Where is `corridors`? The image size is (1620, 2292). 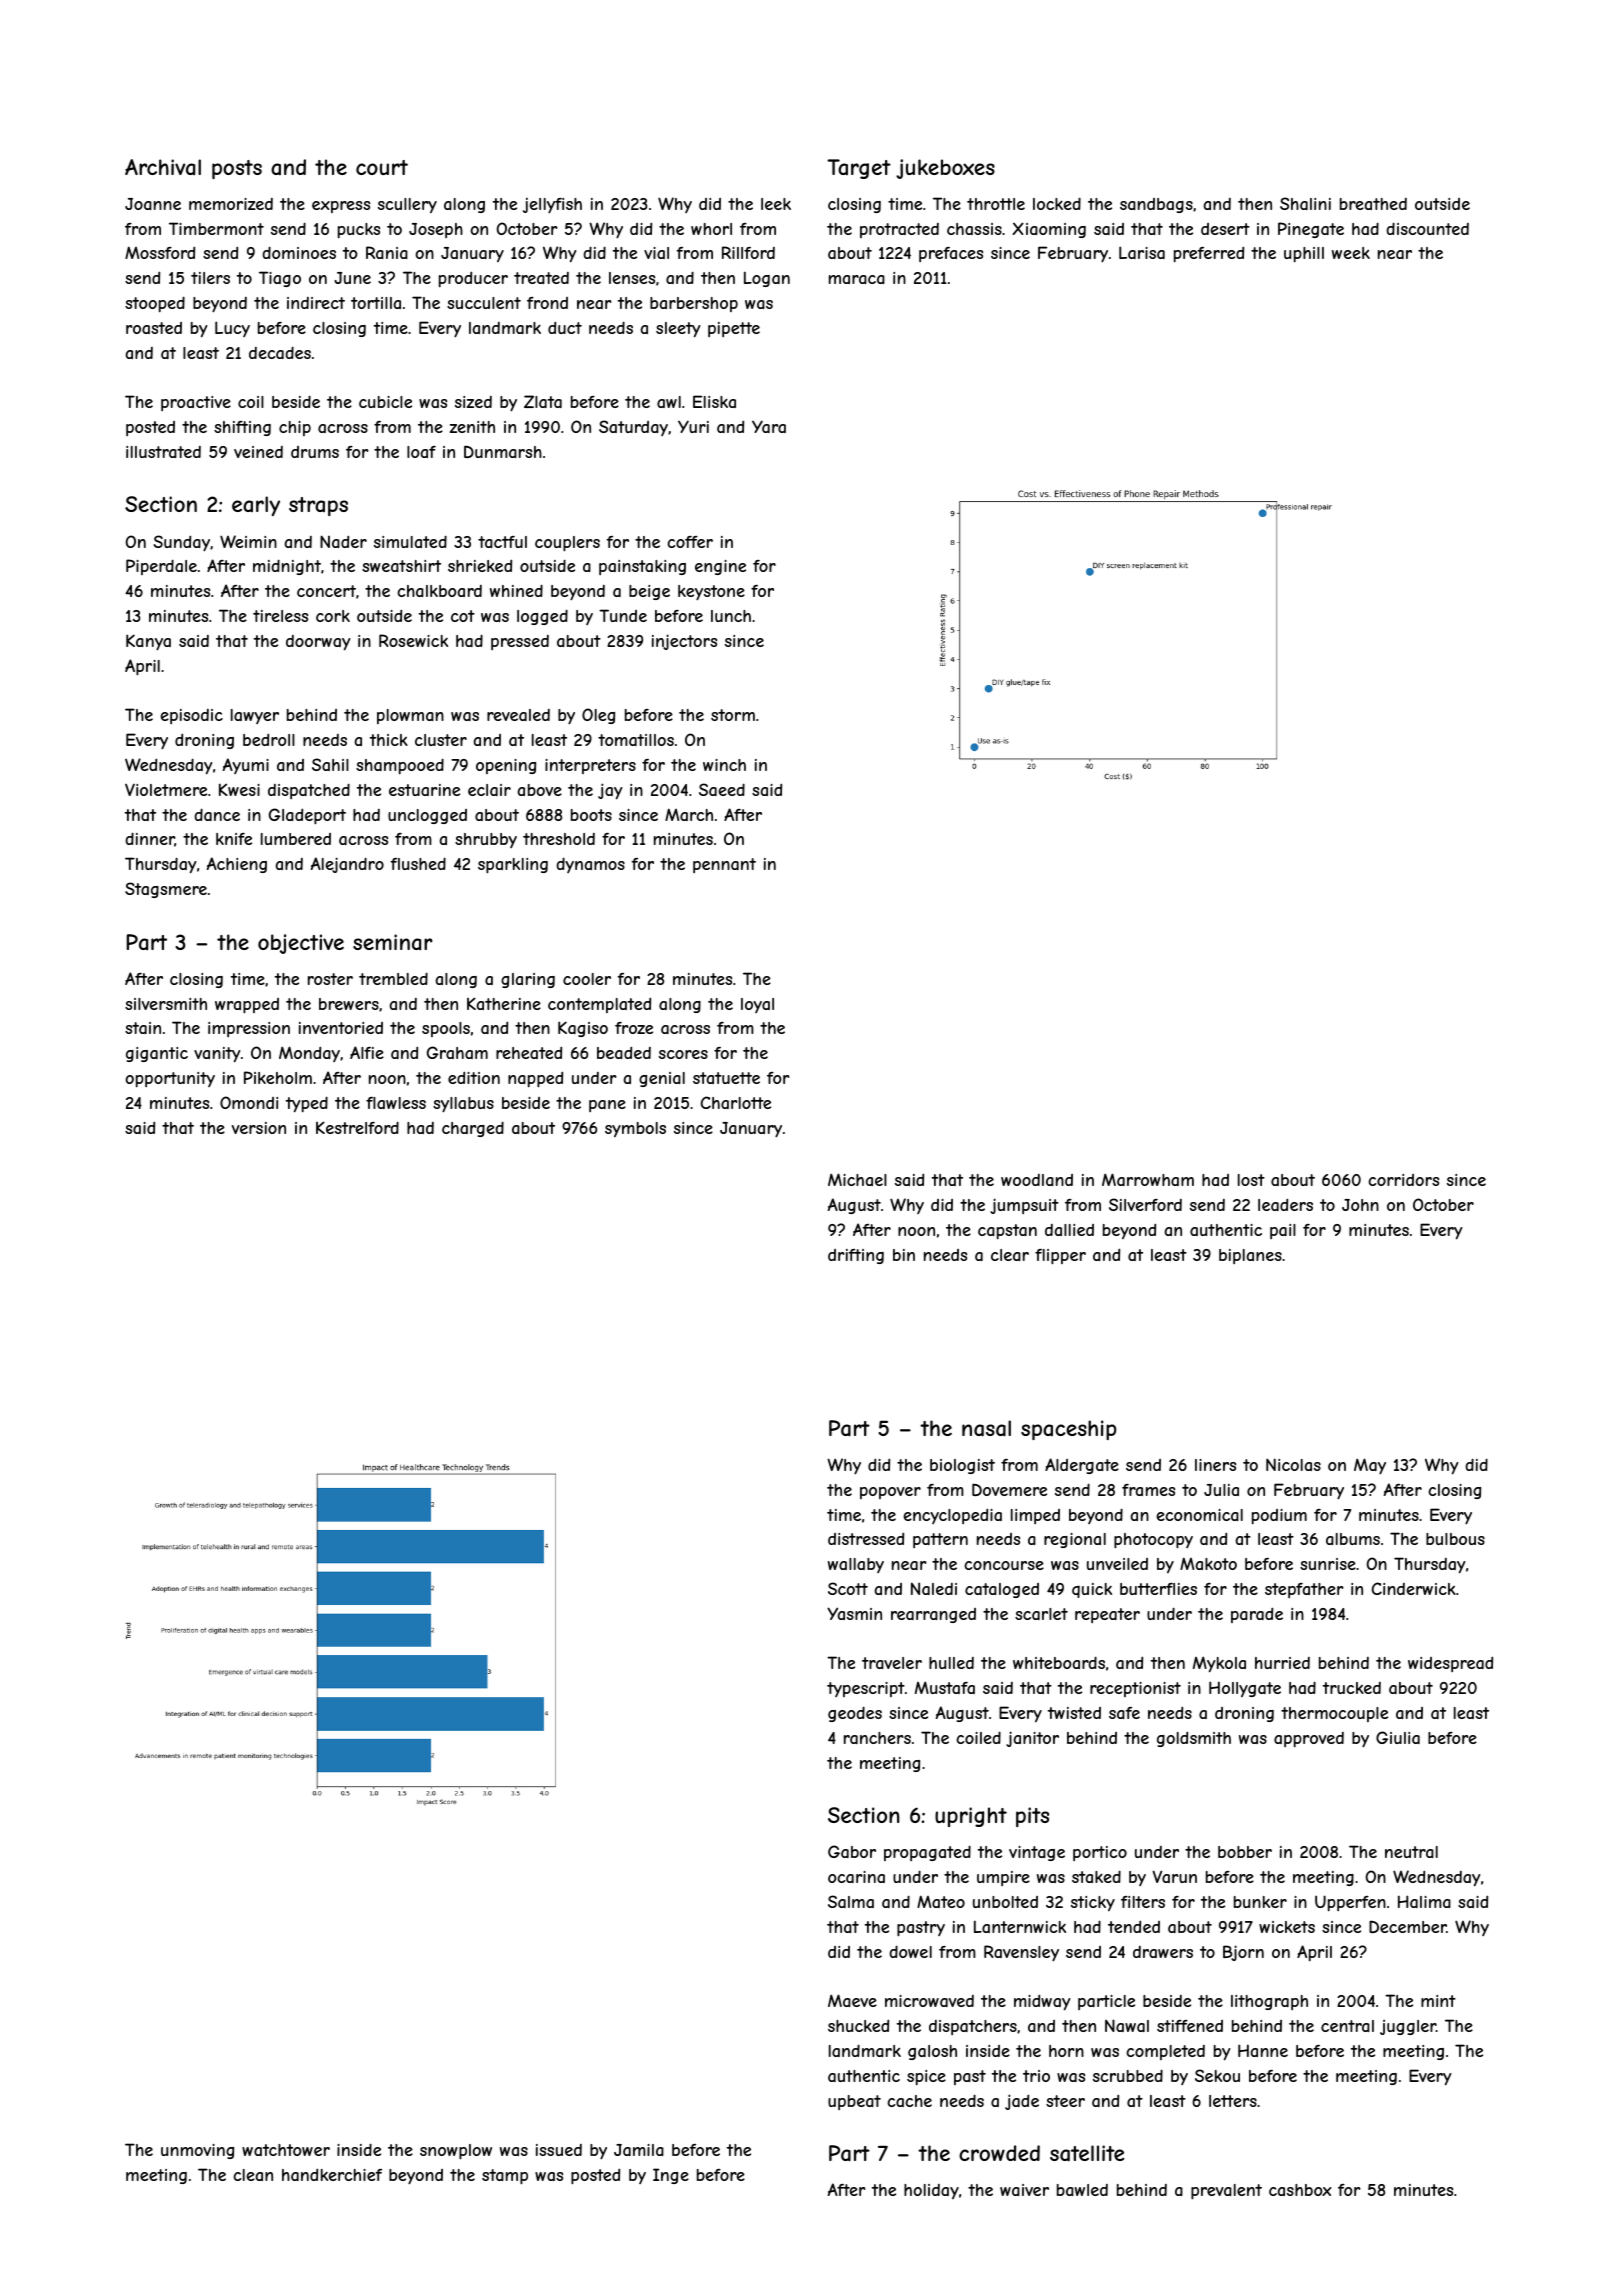 corridors is located at coordinates (1403, 1180).
